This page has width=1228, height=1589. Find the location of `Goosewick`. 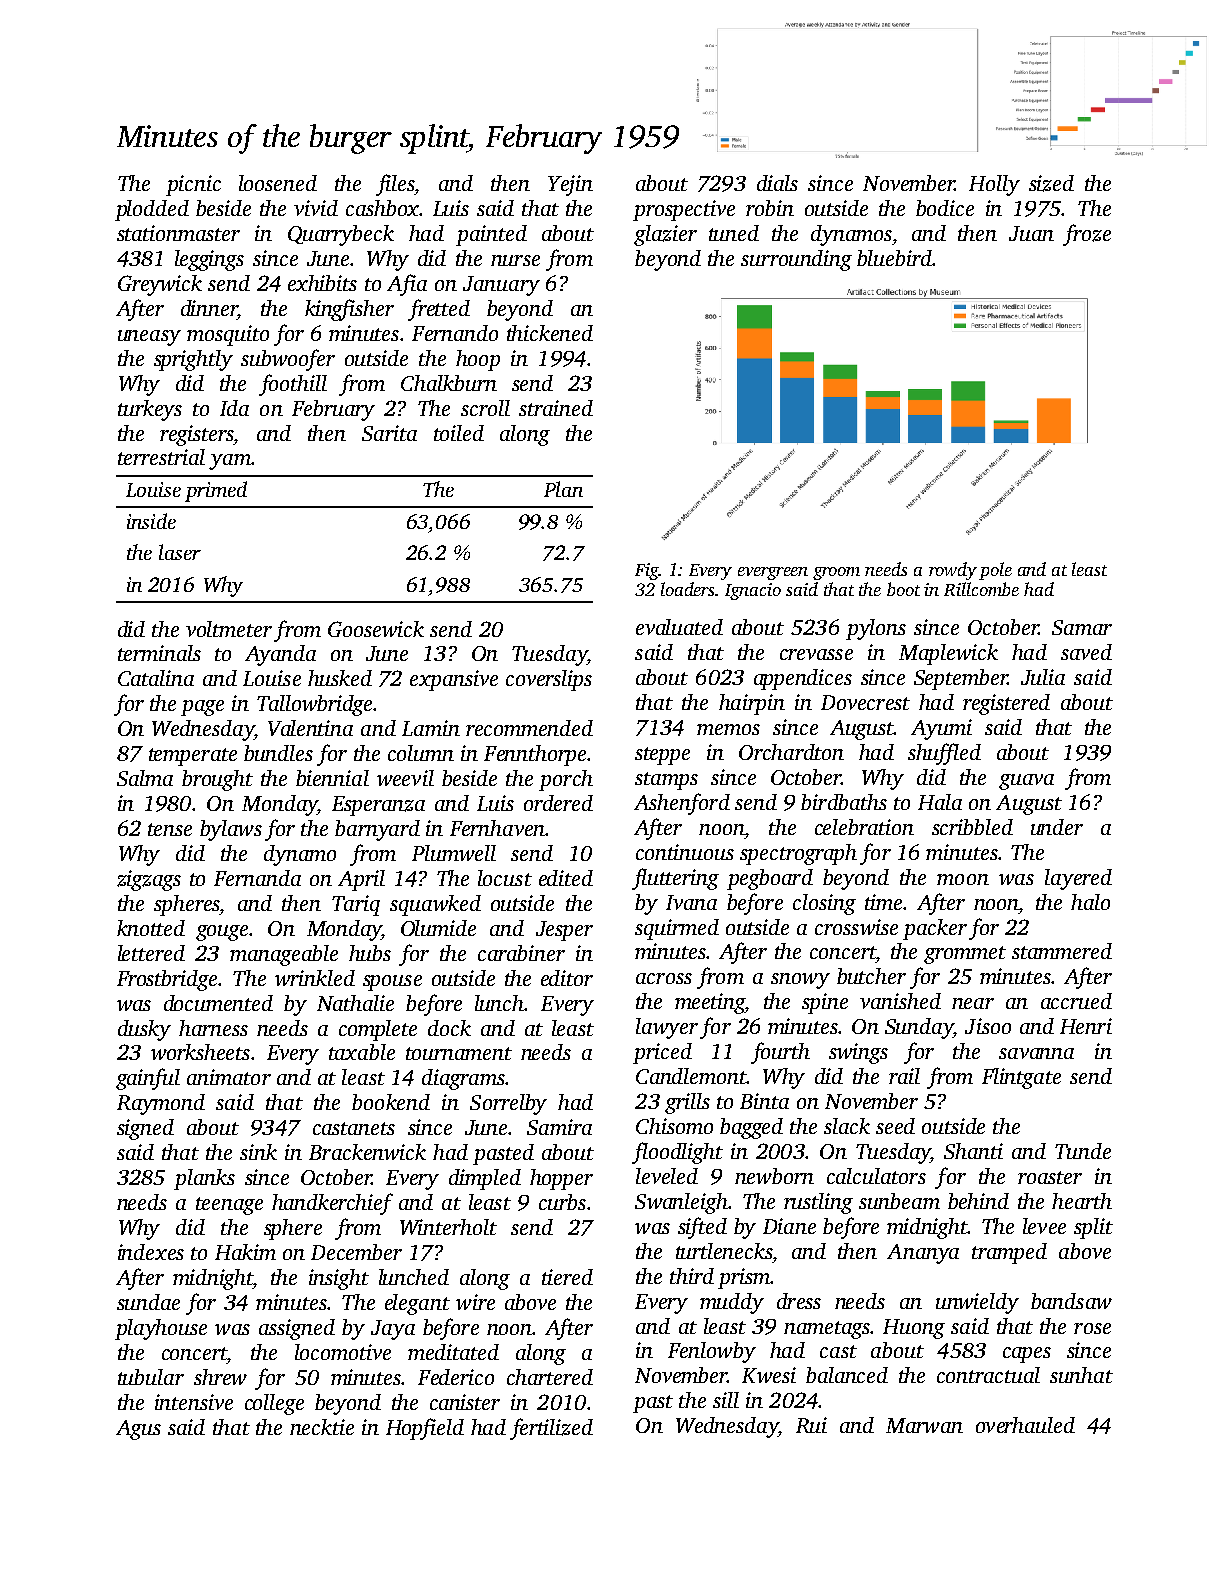

Goosewick is located at coordinates (376, 629).
